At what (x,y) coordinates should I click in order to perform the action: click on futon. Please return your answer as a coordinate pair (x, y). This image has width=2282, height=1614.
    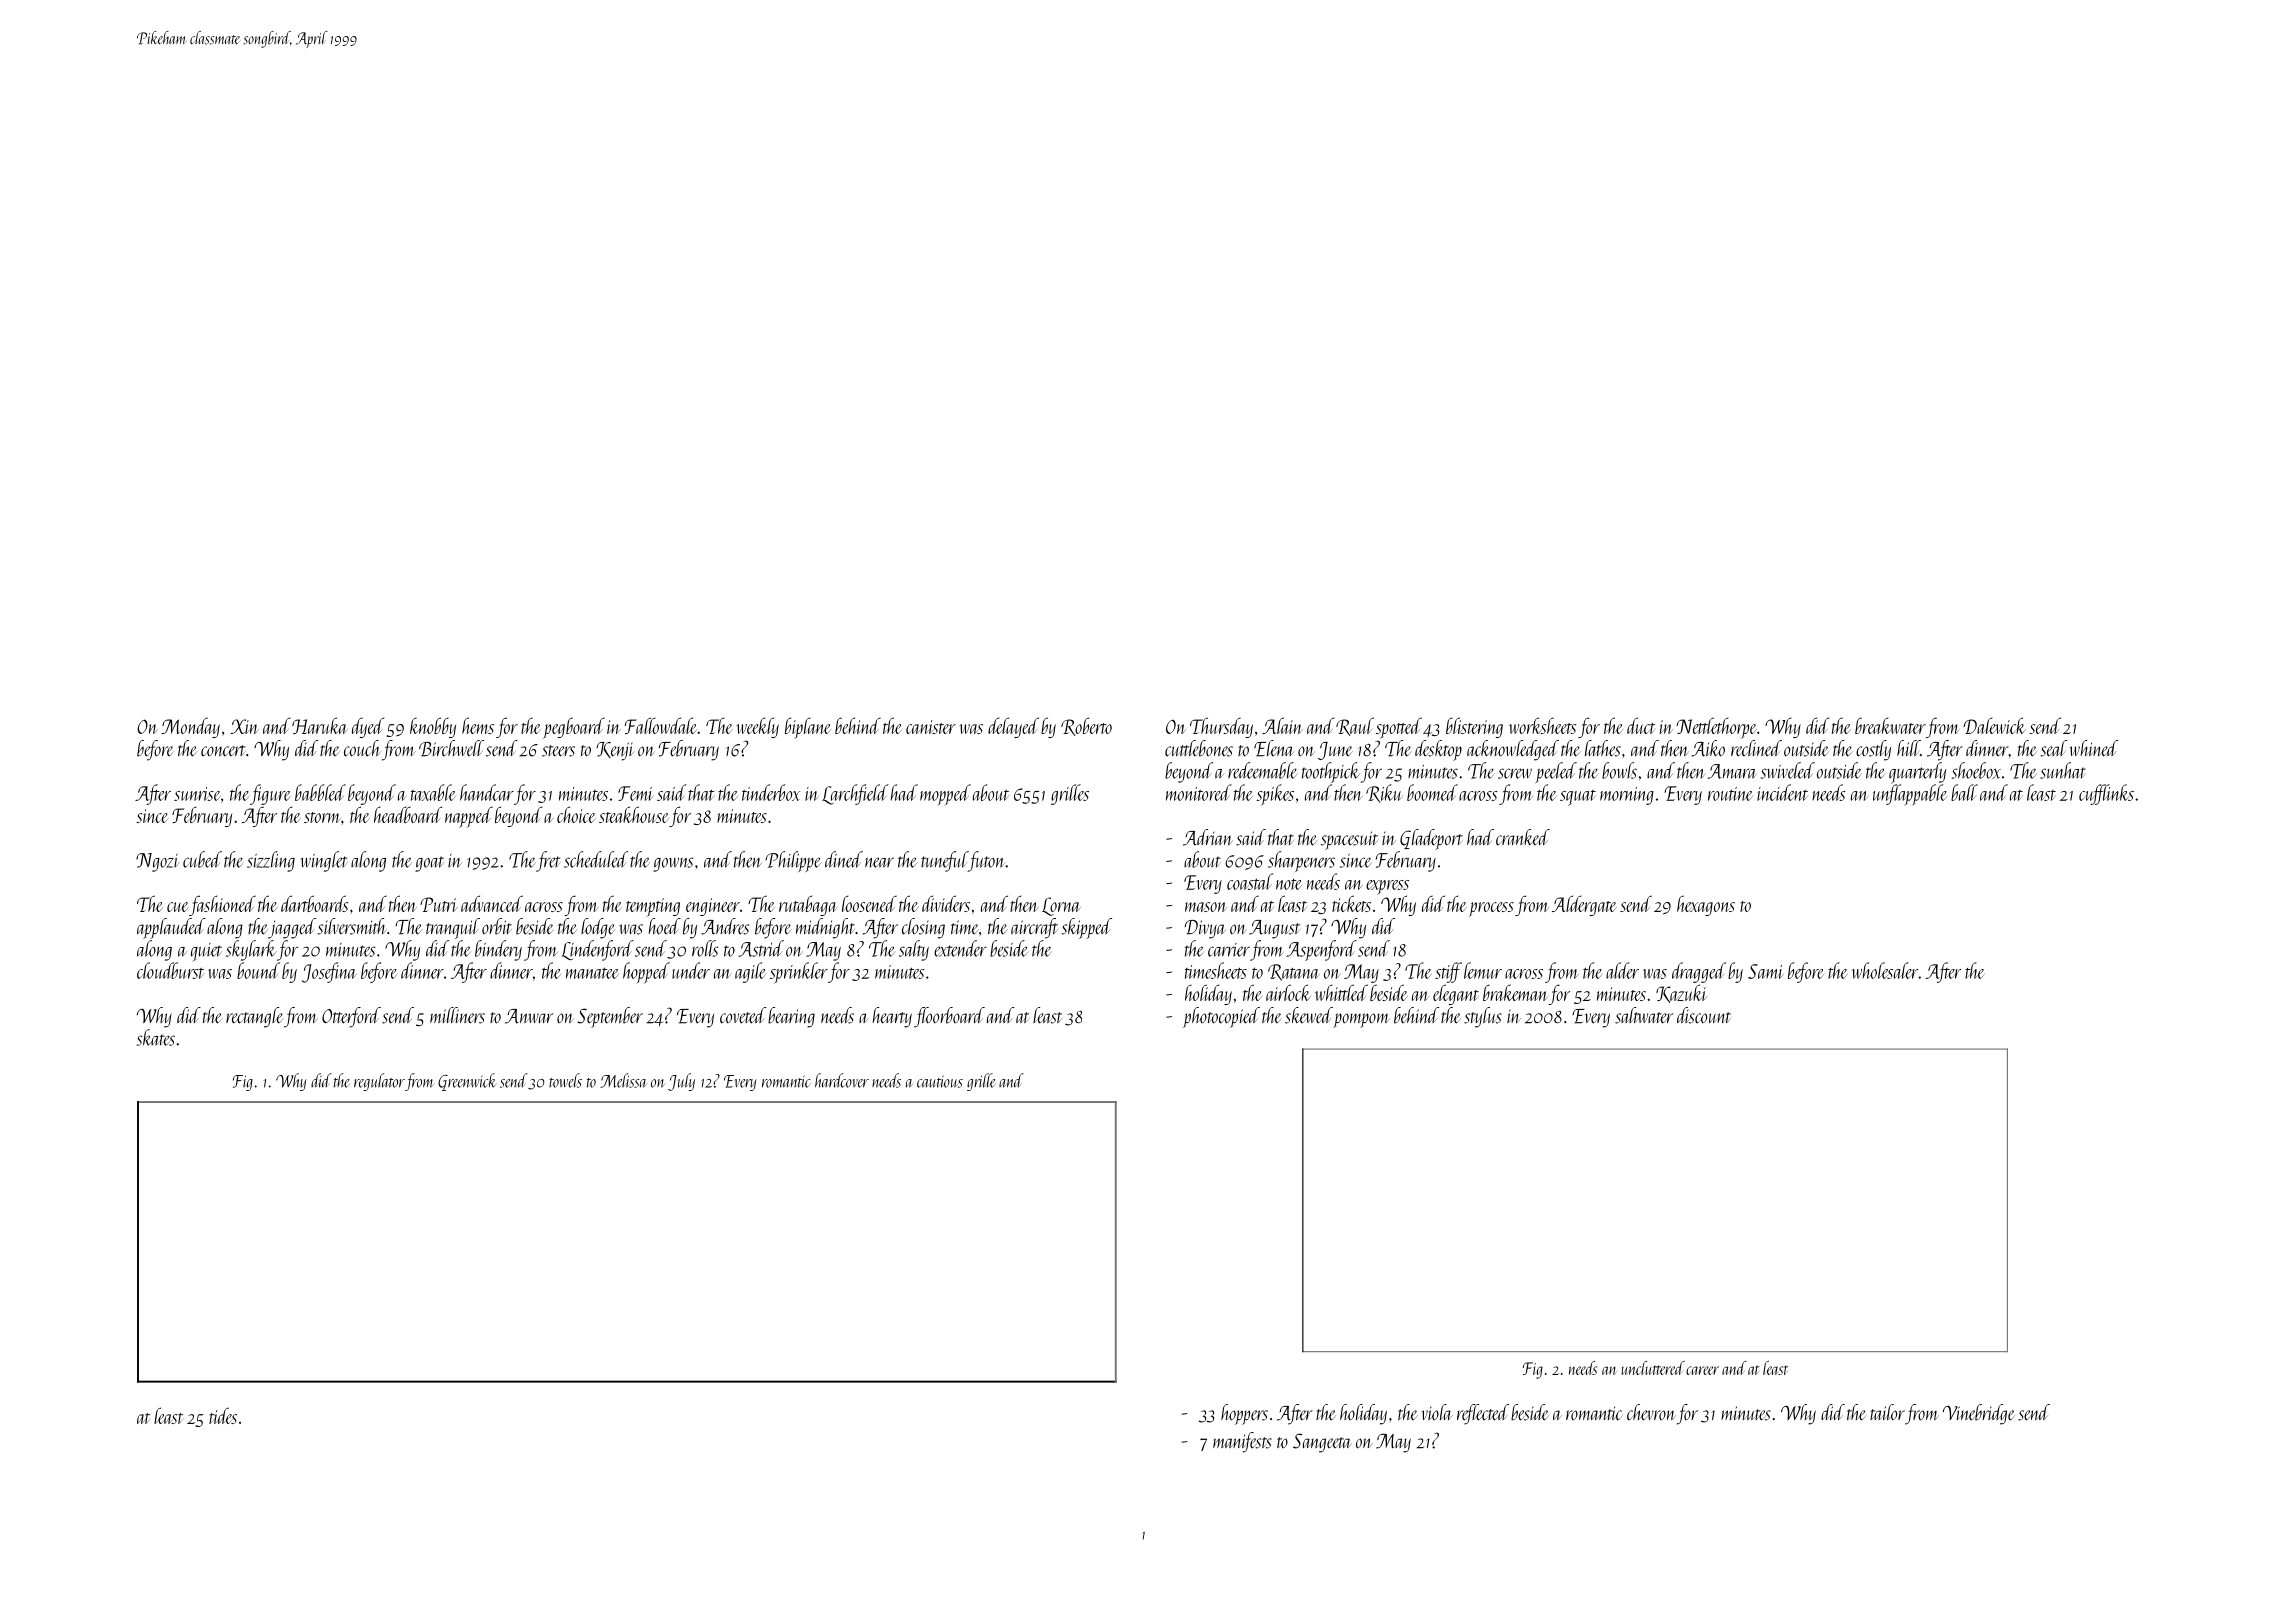
    Looking at the image, I should click on (987, 861).
